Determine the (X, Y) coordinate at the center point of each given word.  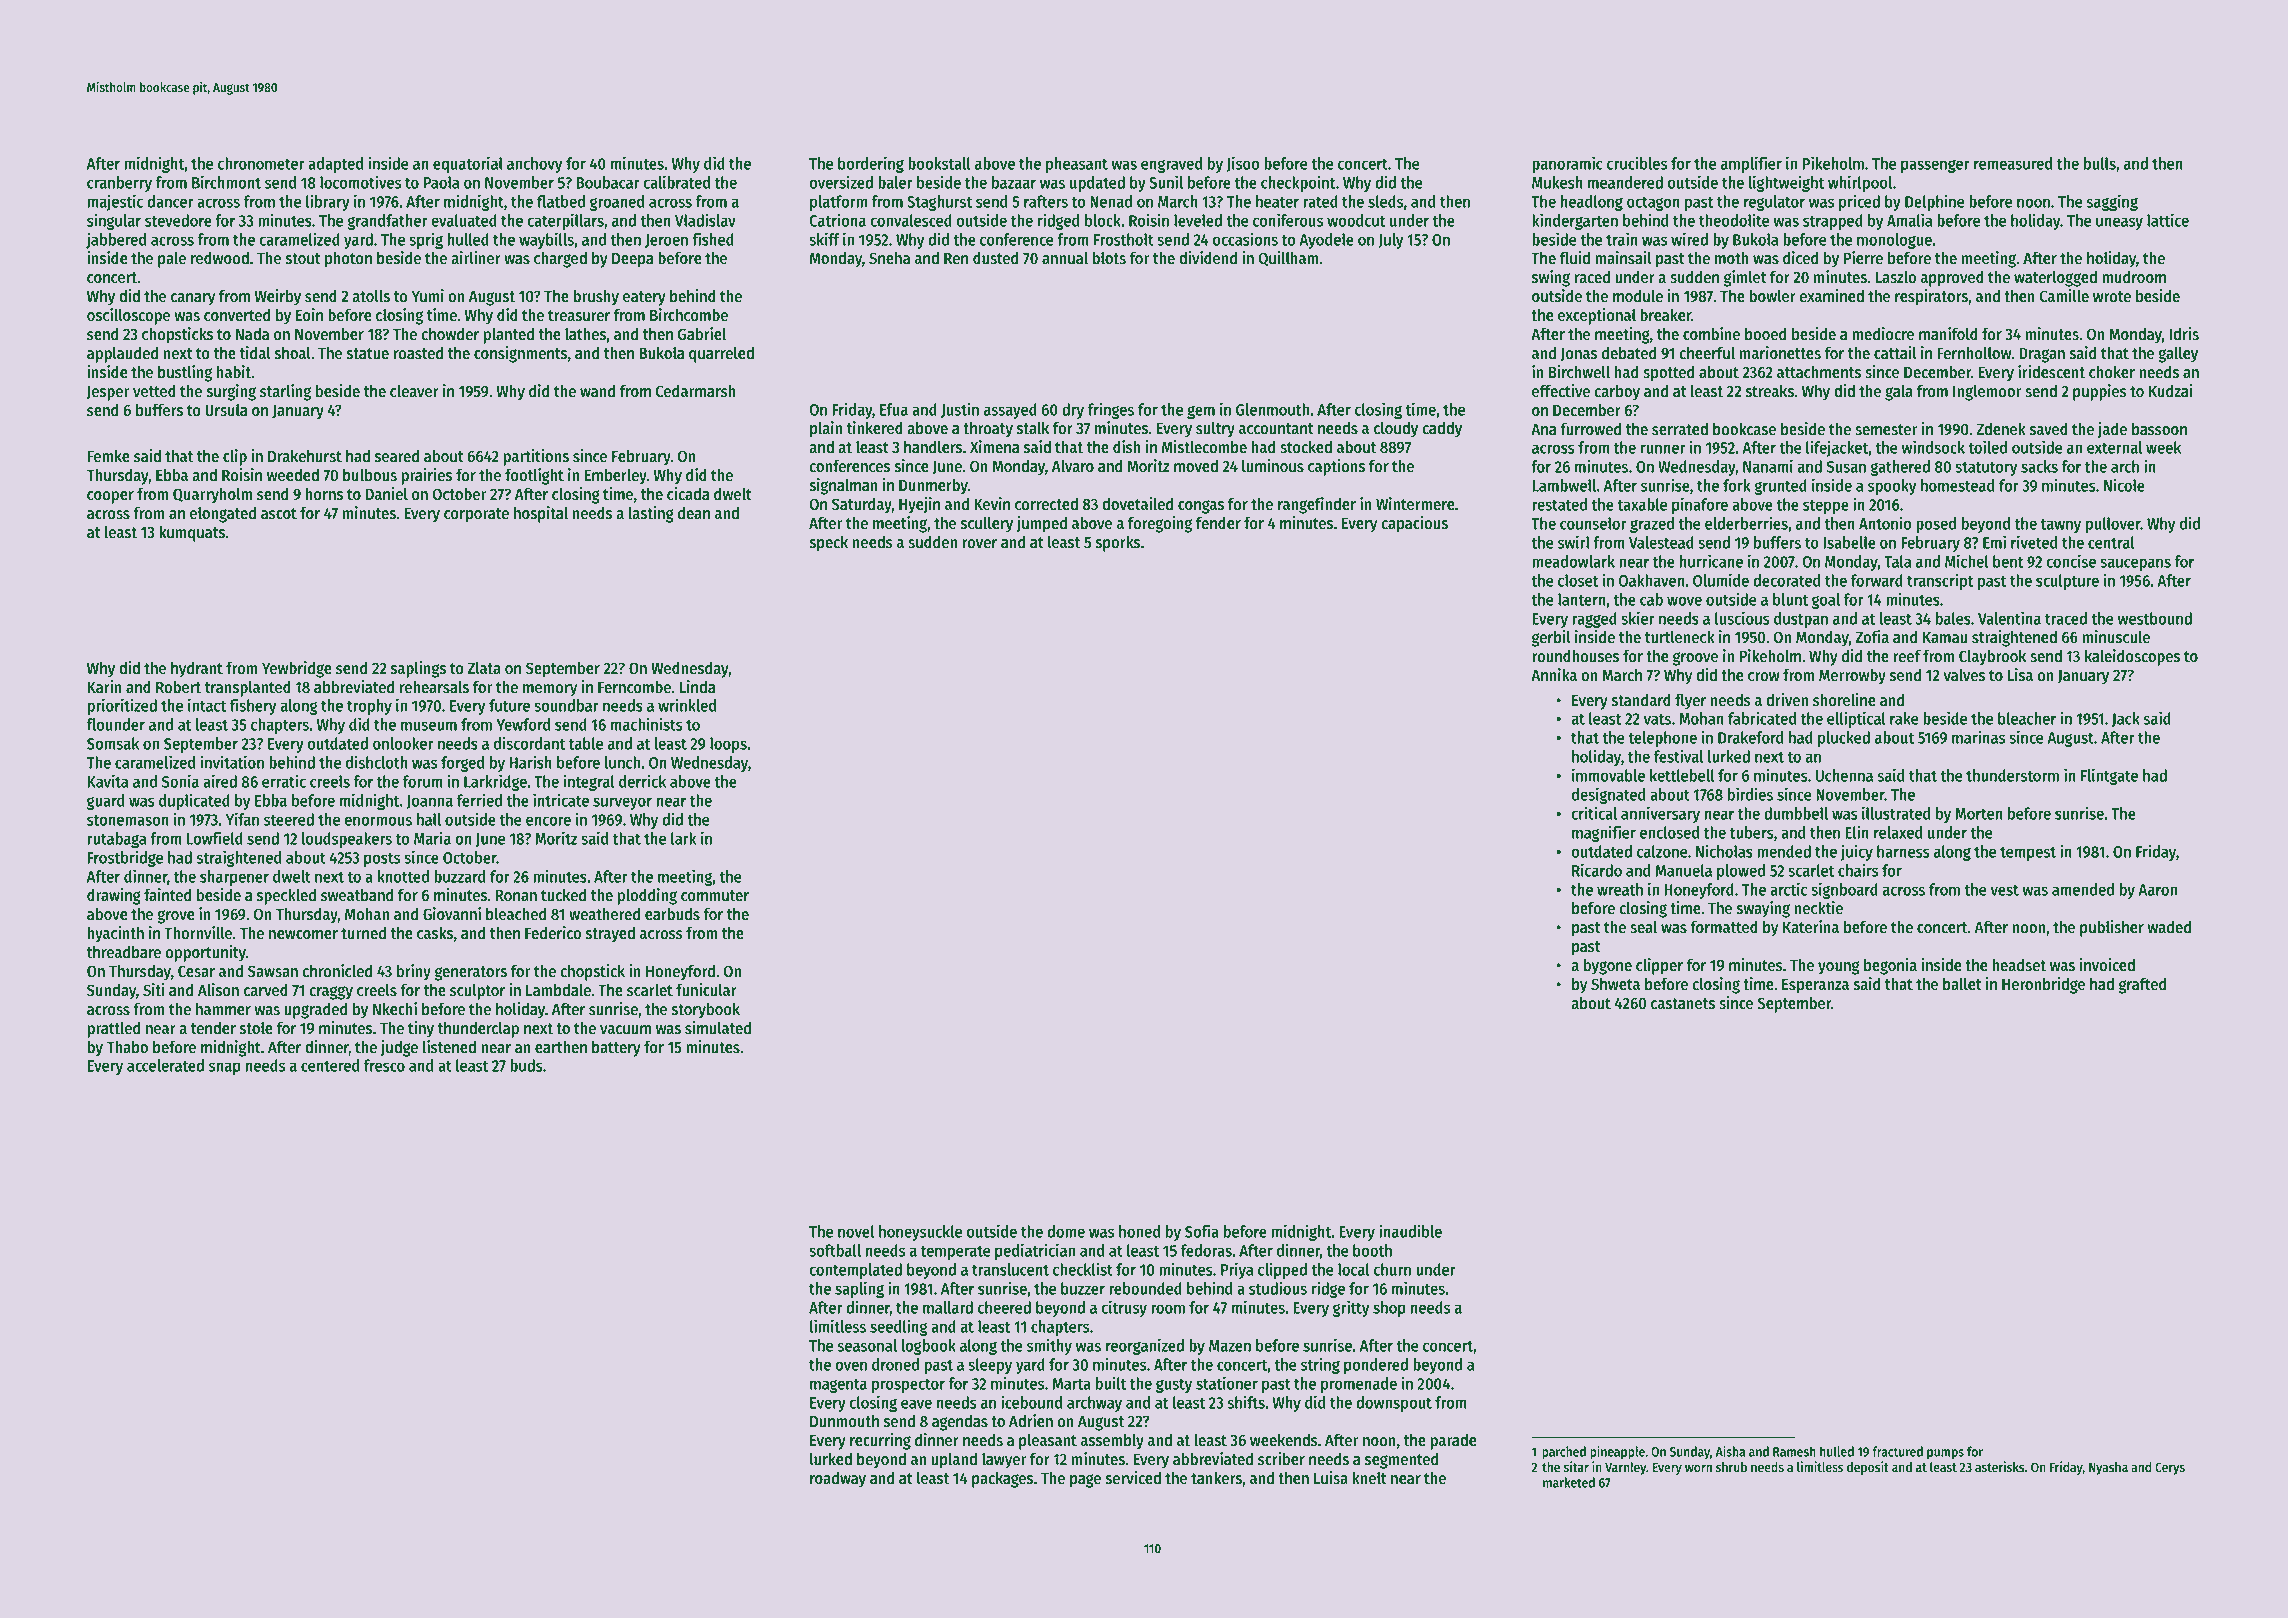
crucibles (1637, 163)
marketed (1569, 1482)
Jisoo (1243, 164)
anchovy (534, 165)
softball (835, 1250)
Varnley (1625, 1468)
